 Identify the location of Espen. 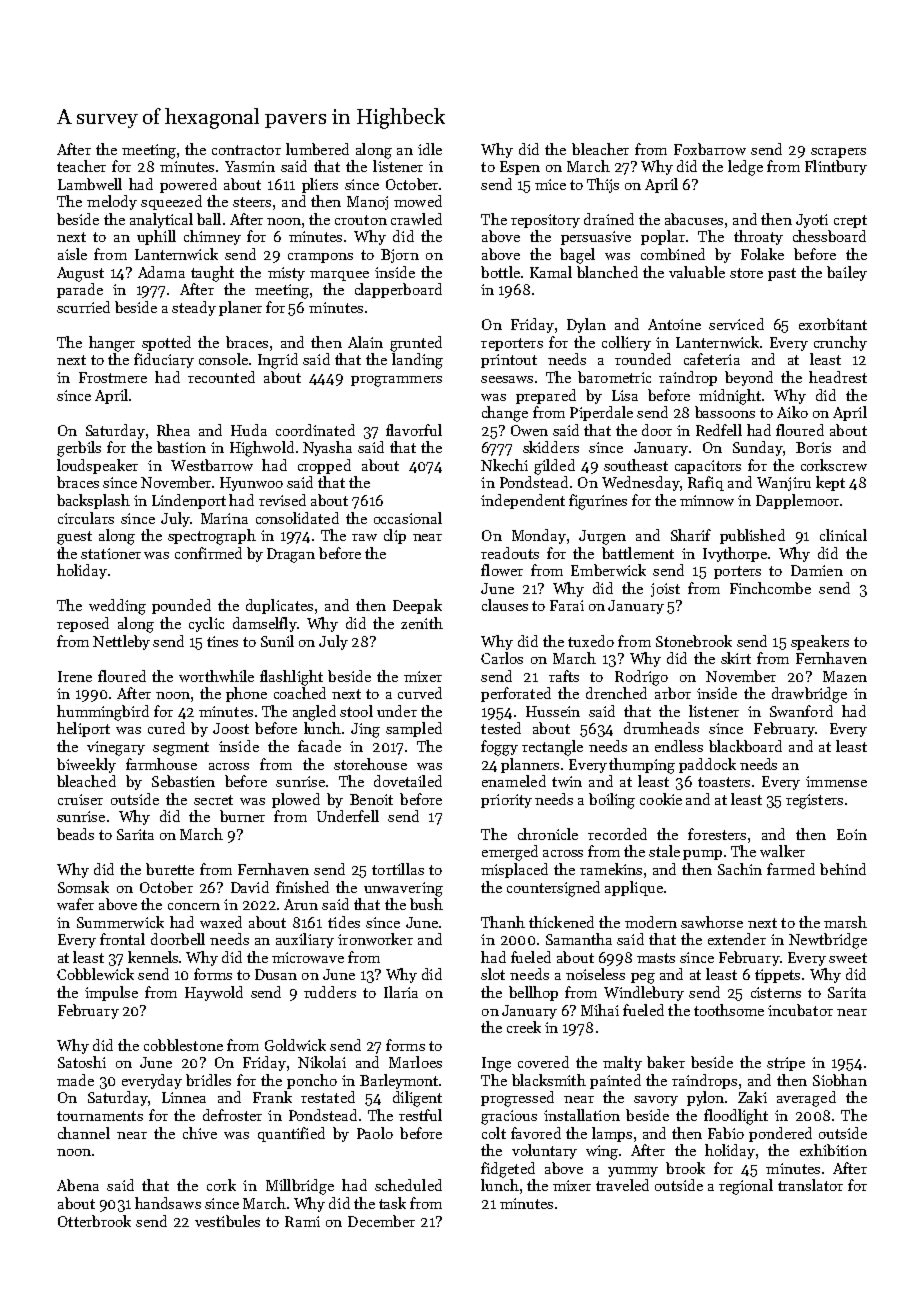
(520, 168).
